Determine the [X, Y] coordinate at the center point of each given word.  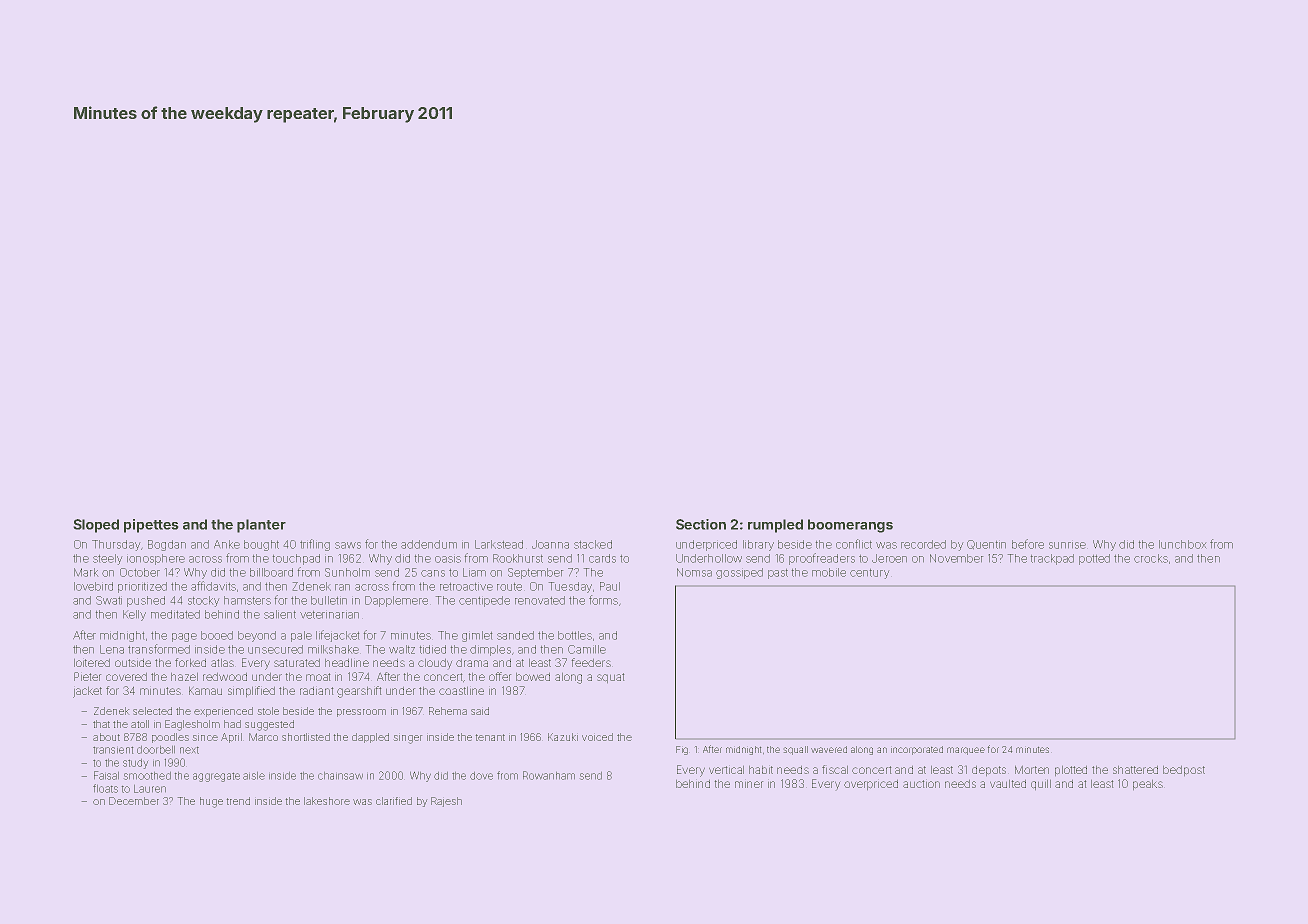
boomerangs [850, 526]
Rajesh [446, 802]
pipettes [151, 526]
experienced [223, 712]
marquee [966, 751]
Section [701, 524]
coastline [461, 691]
